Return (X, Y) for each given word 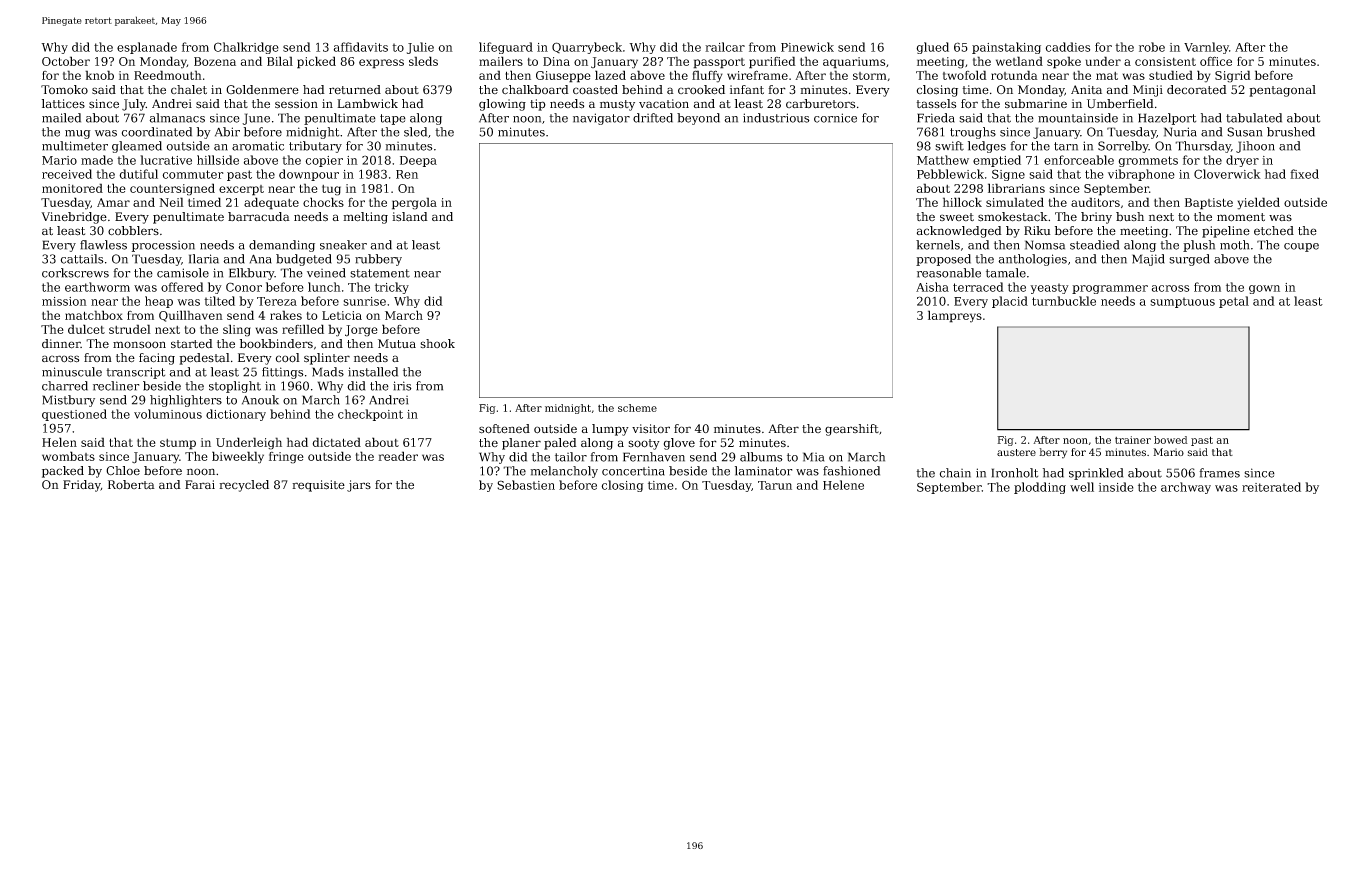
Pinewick (807, 47)
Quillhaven (191, 316)
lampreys (955, 316)
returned (355, 89)
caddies (1067, 47)
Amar (113, 202)
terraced (978, 287)
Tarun (775, 485)
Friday (82, 486)
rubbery (378, 260)
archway (1186, 488)
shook (437, 343)
